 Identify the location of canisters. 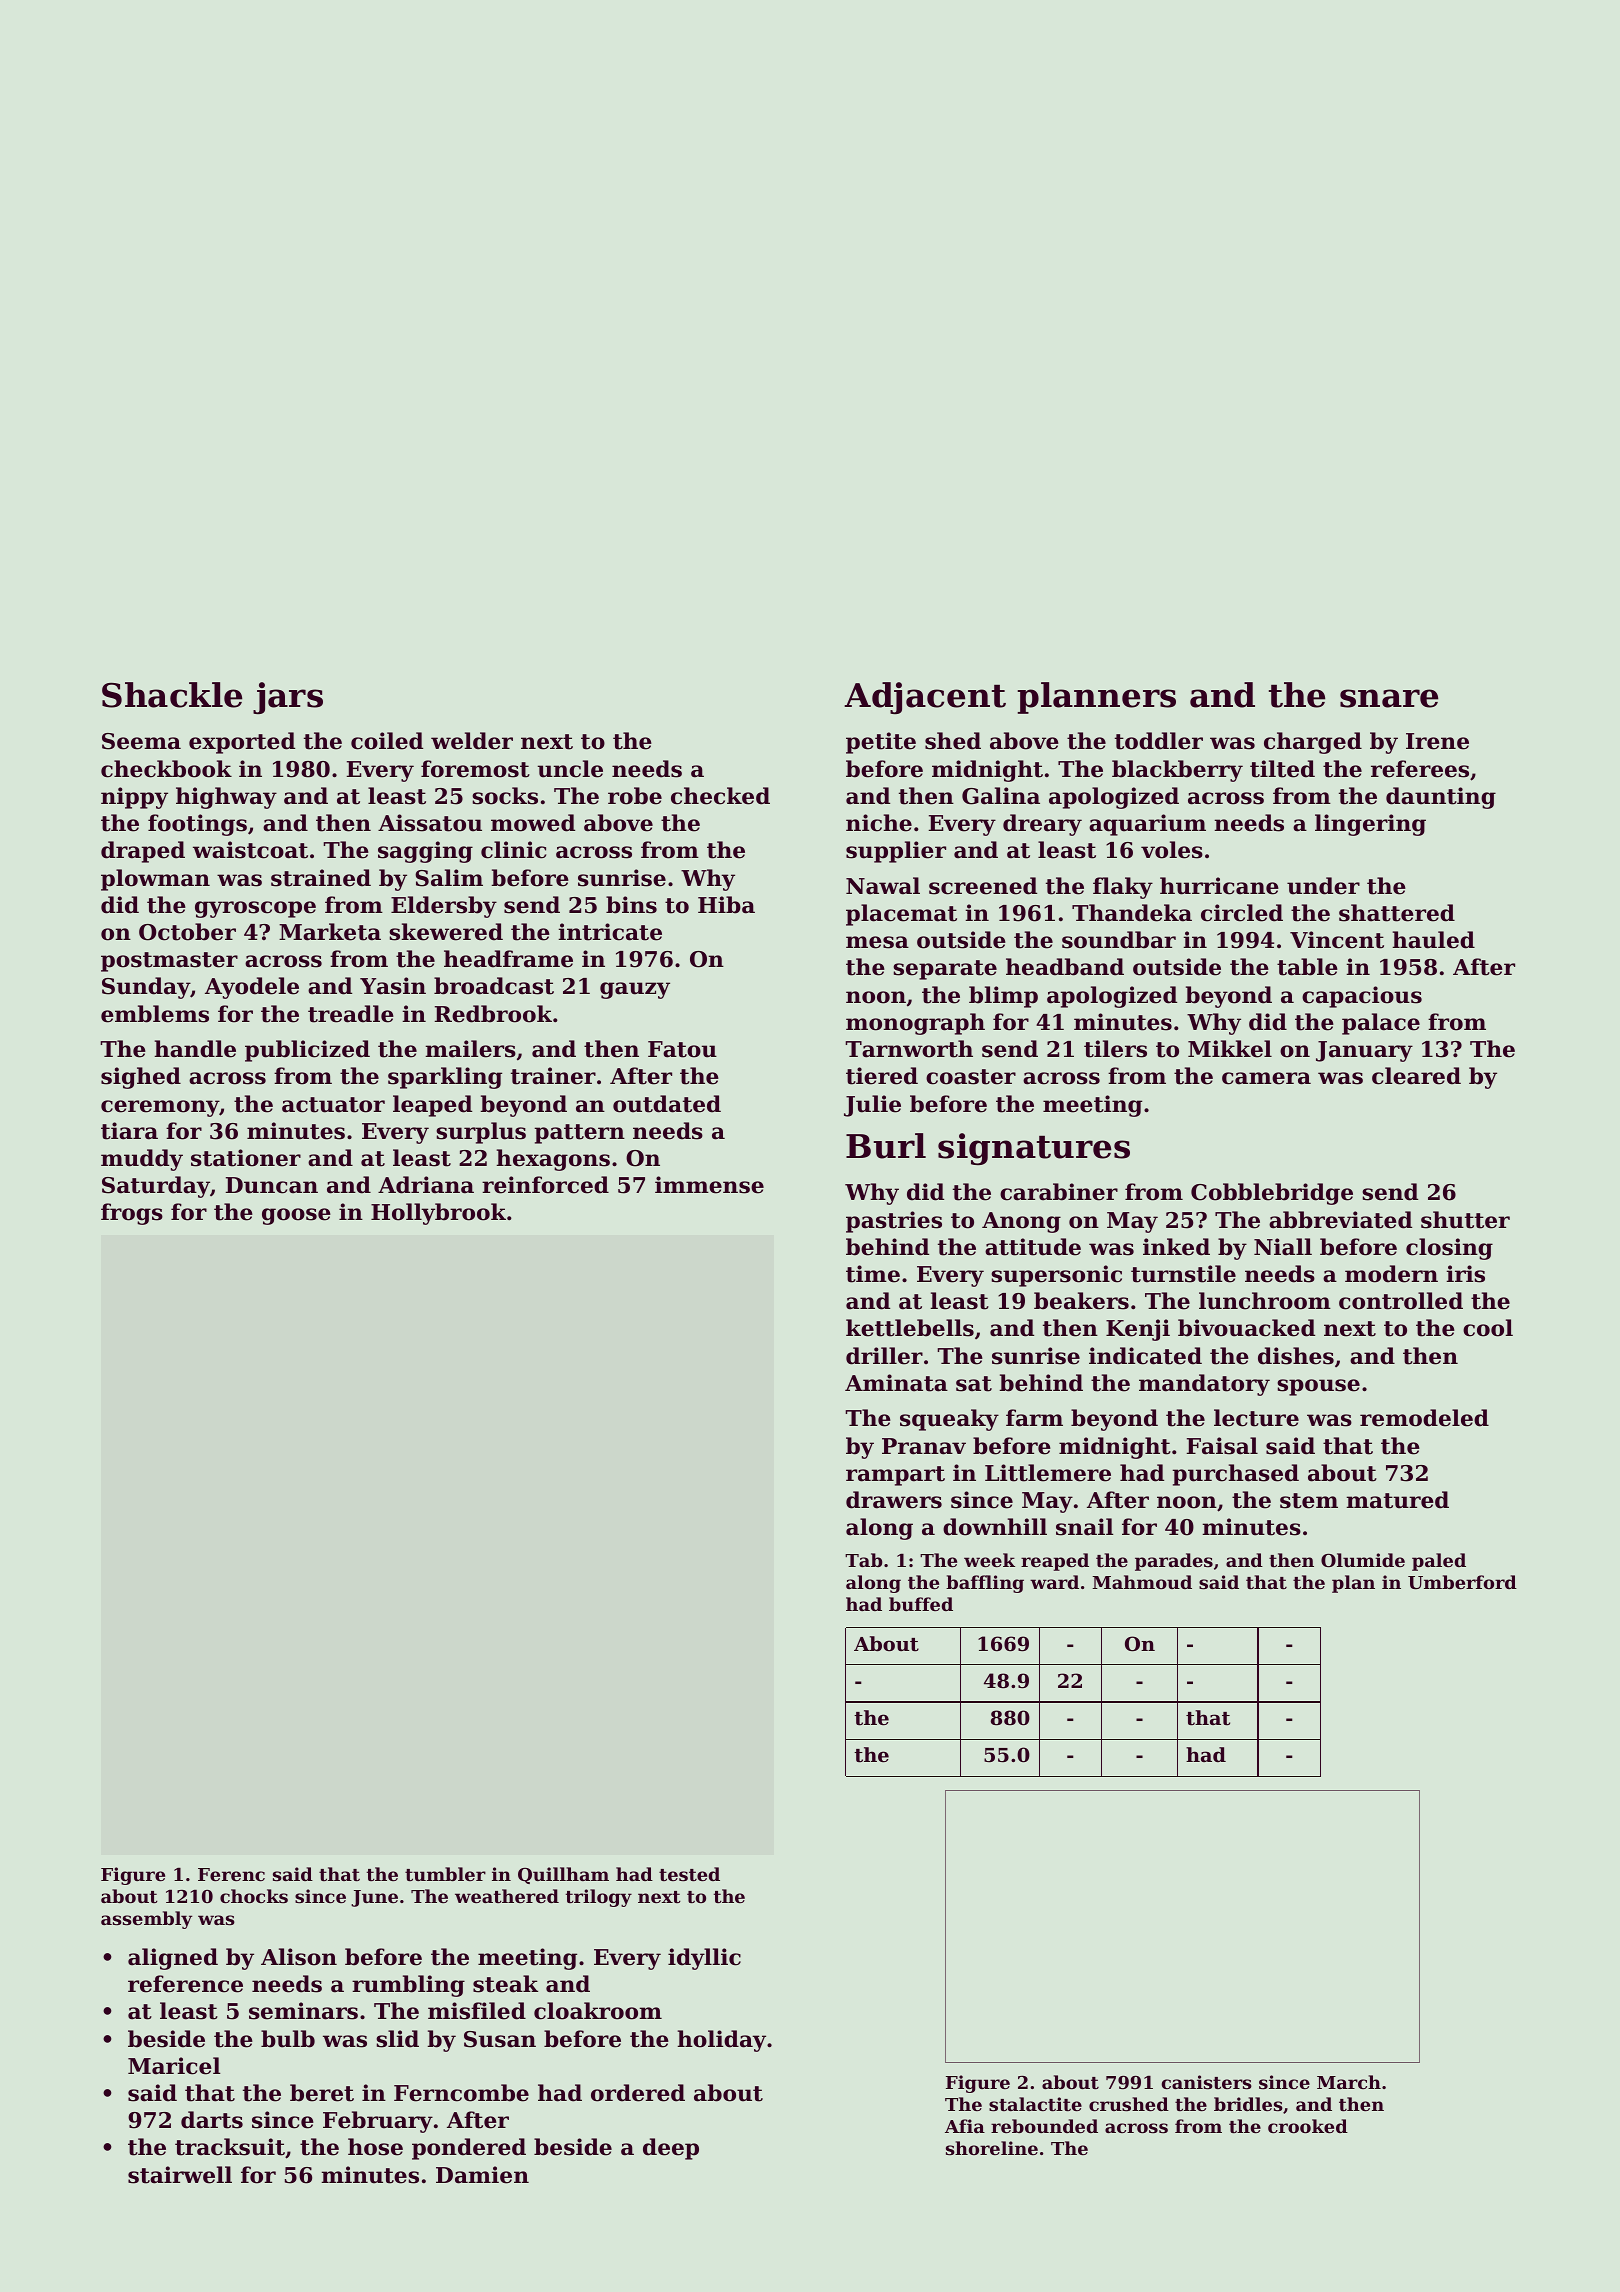
(1207, 2082).
